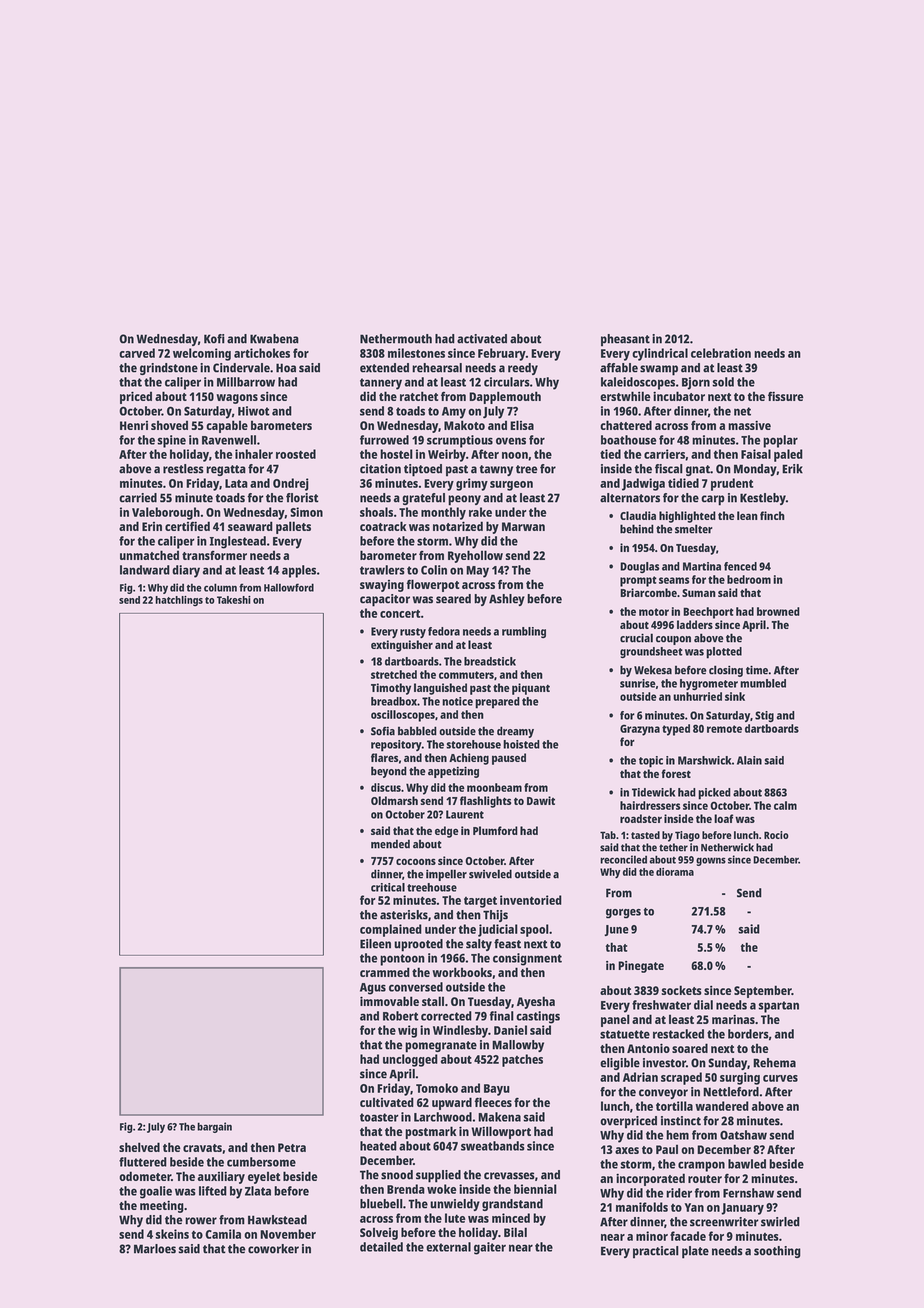  I want to click on Marshwick, so click(704, 760).
